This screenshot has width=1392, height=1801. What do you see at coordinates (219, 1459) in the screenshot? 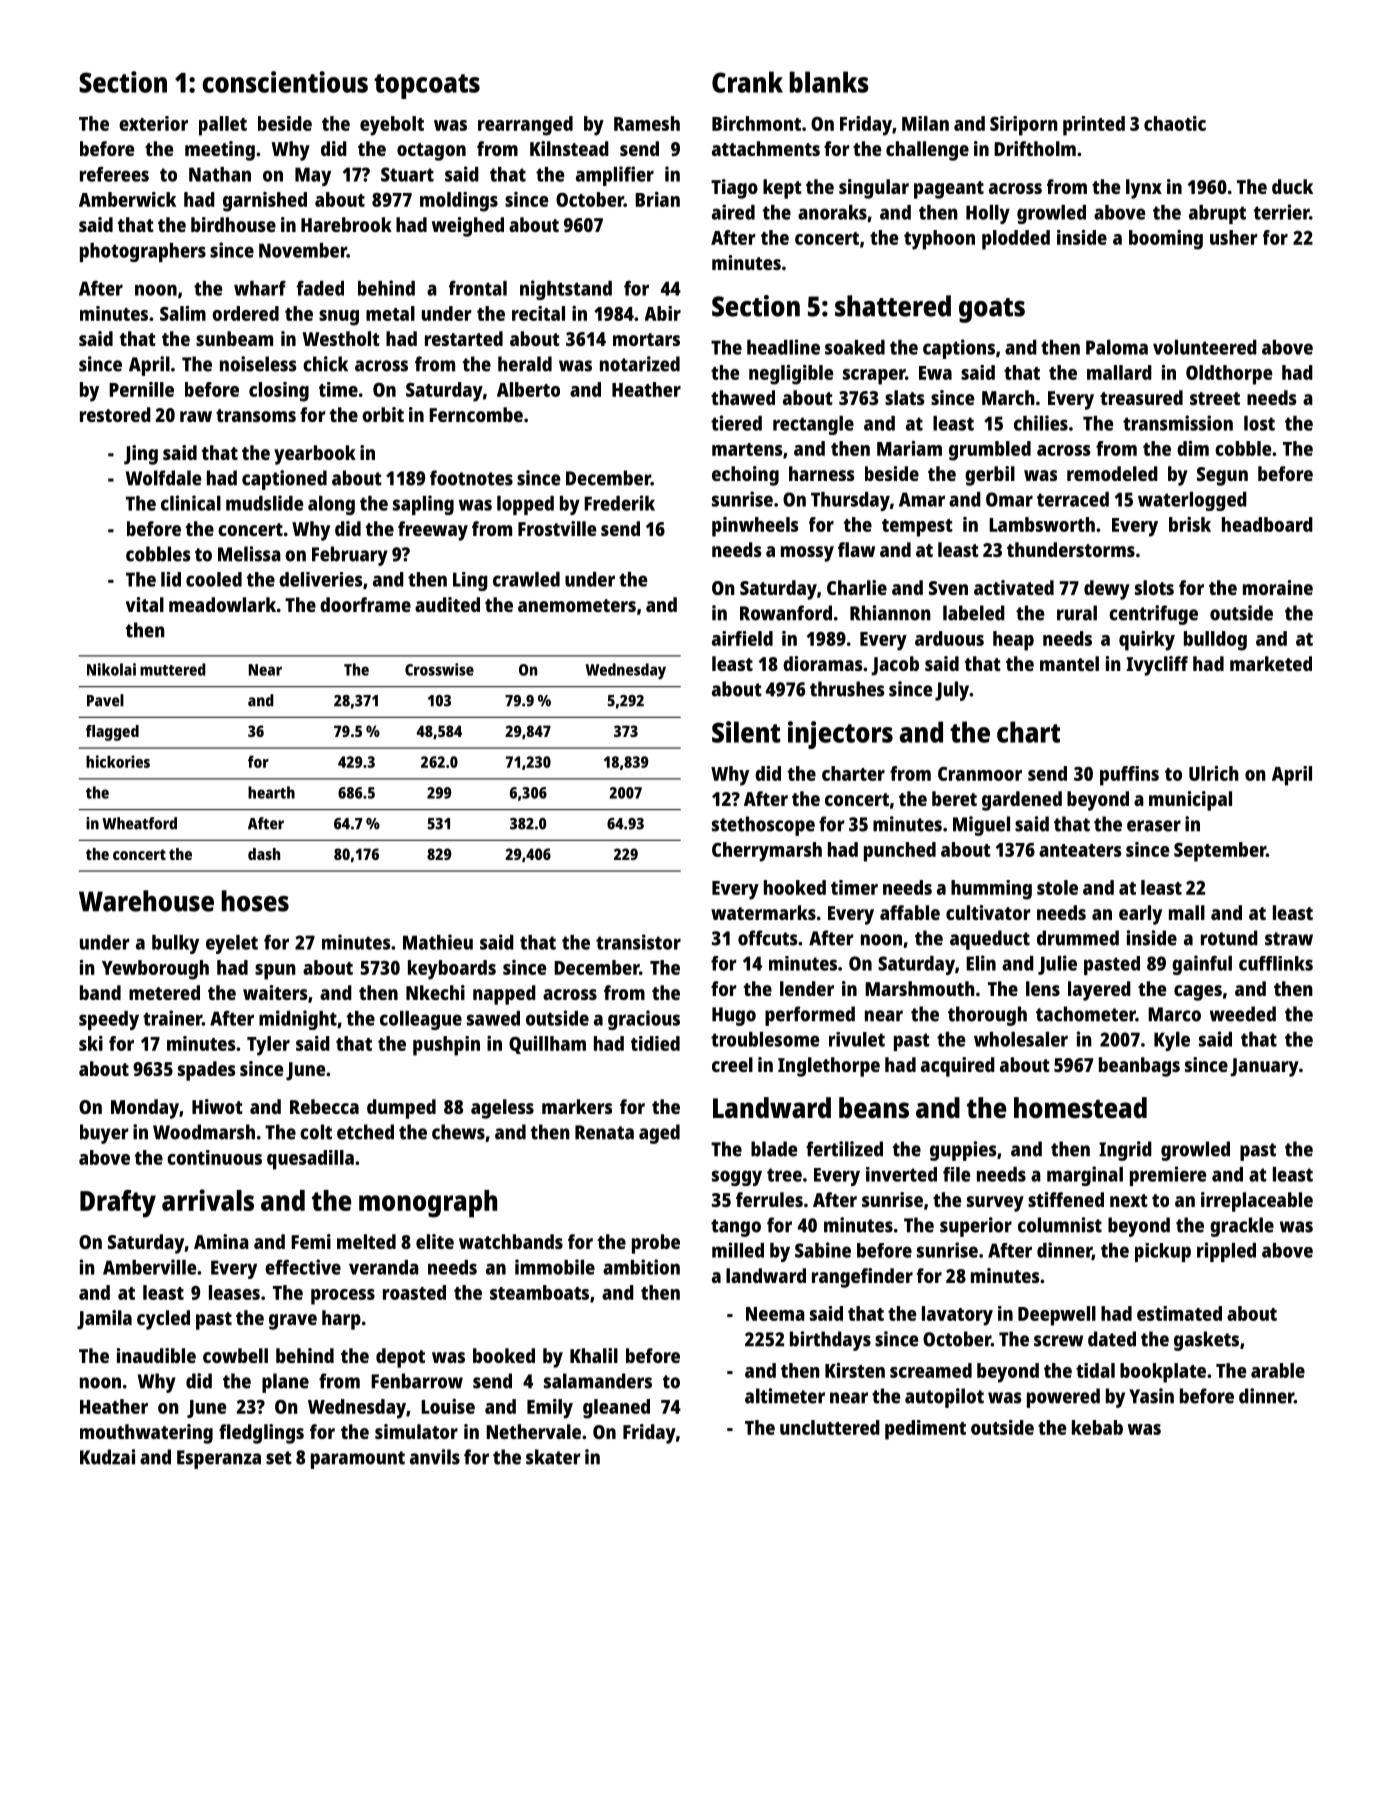
I see `Esperanza` at bounding box center [219, 1459].
